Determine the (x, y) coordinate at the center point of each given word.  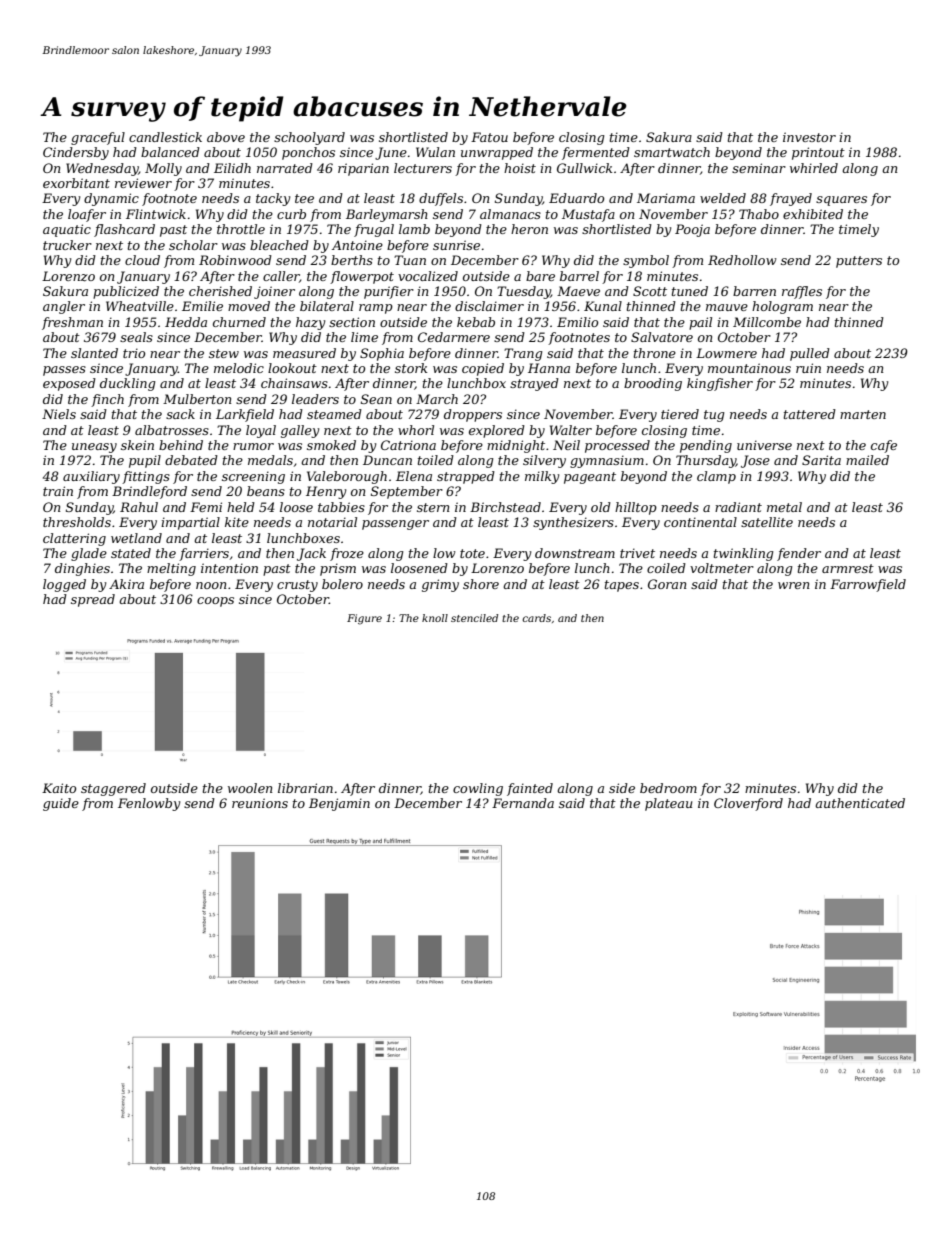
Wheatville (140, 306)
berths (352, 260)
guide (61, 804)
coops (215, 602)
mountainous (749, 368)
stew (224, 353)
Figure (364, 619)
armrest (848, 568)
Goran (667, 584)
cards (536, 618)
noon (211, 585)
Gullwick (584, 168)
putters (859, 262)
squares (841, 201)
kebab (476, 322)
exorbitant (76, 183)
